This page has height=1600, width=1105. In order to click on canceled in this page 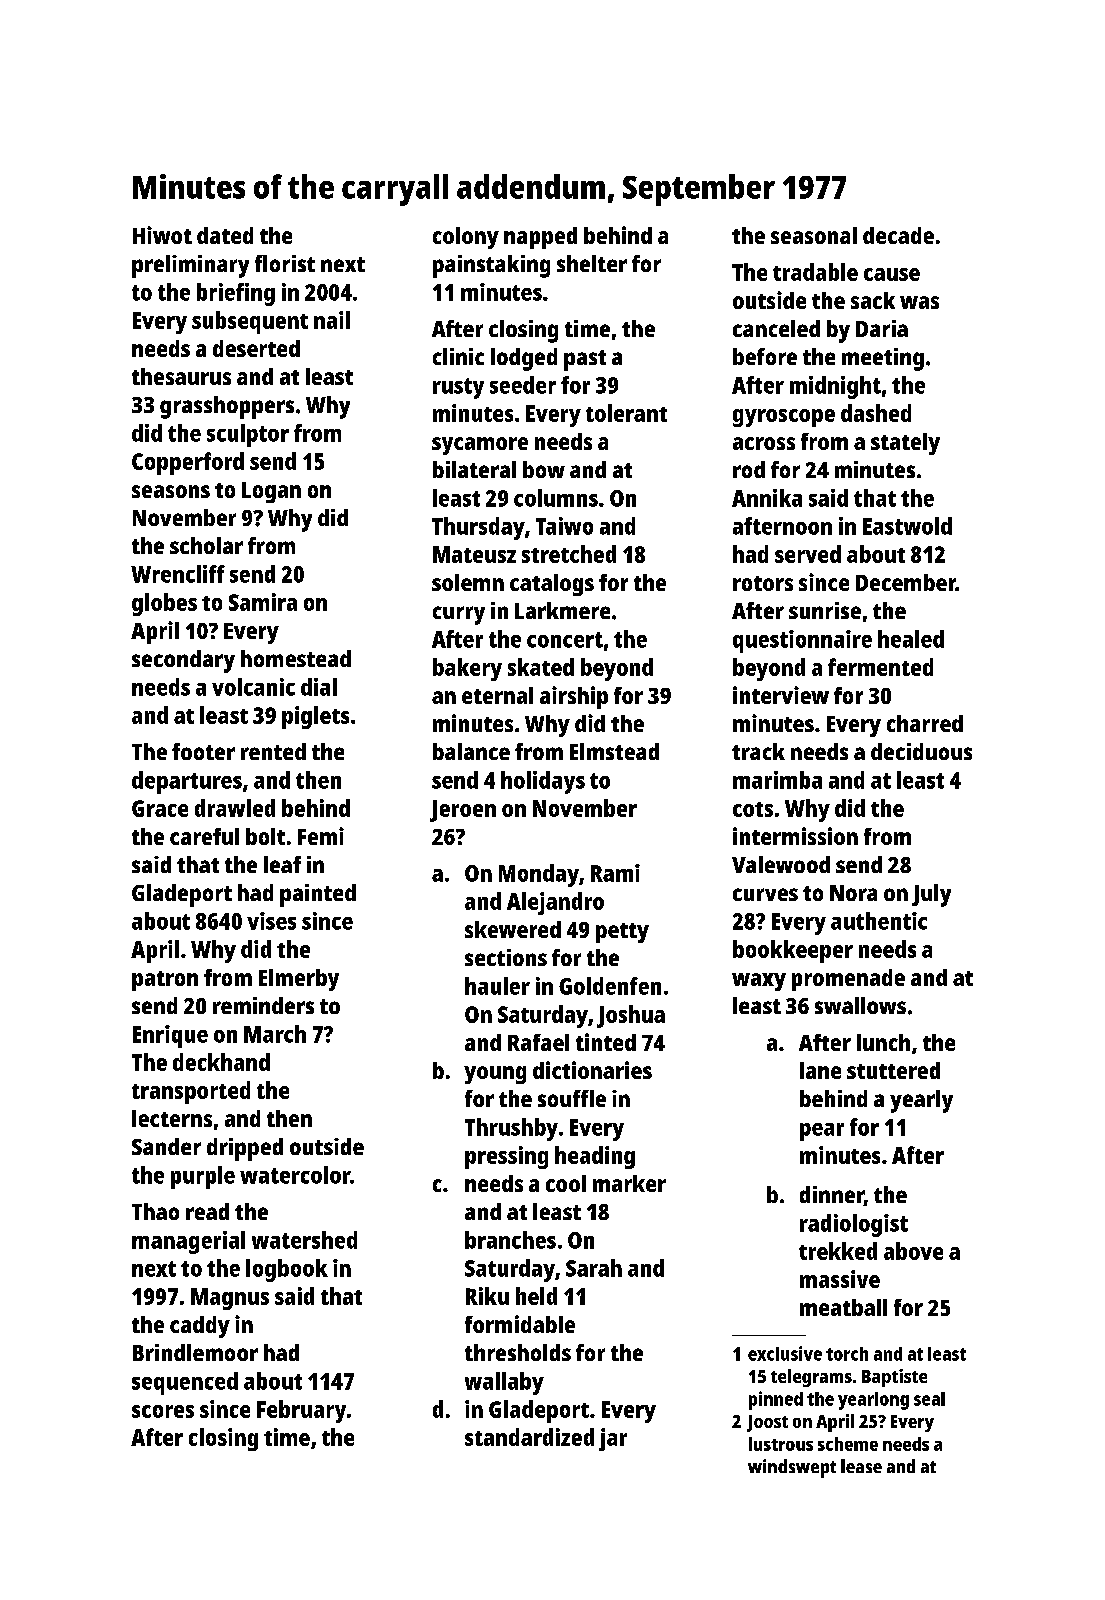, I will do `click(776, 328)`.
